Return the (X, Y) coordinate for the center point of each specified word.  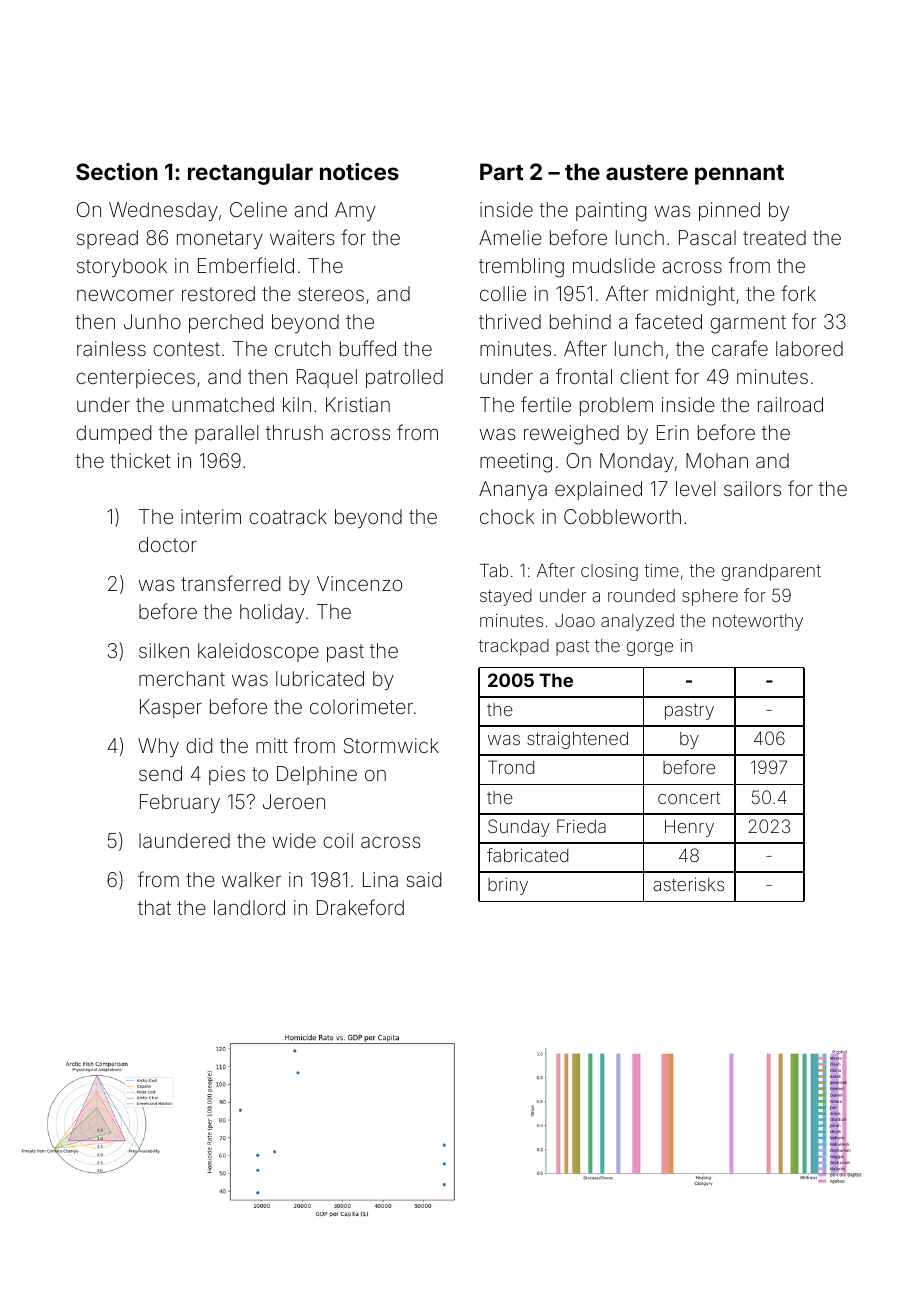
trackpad (514, 647)
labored (809, 348)
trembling (521, 268)
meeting (516, 463)
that (154, 907)
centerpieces (135, 378)
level (695, 488)
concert (689, 797)
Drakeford (360, 907)
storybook (122, 267)
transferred (230, 583)
